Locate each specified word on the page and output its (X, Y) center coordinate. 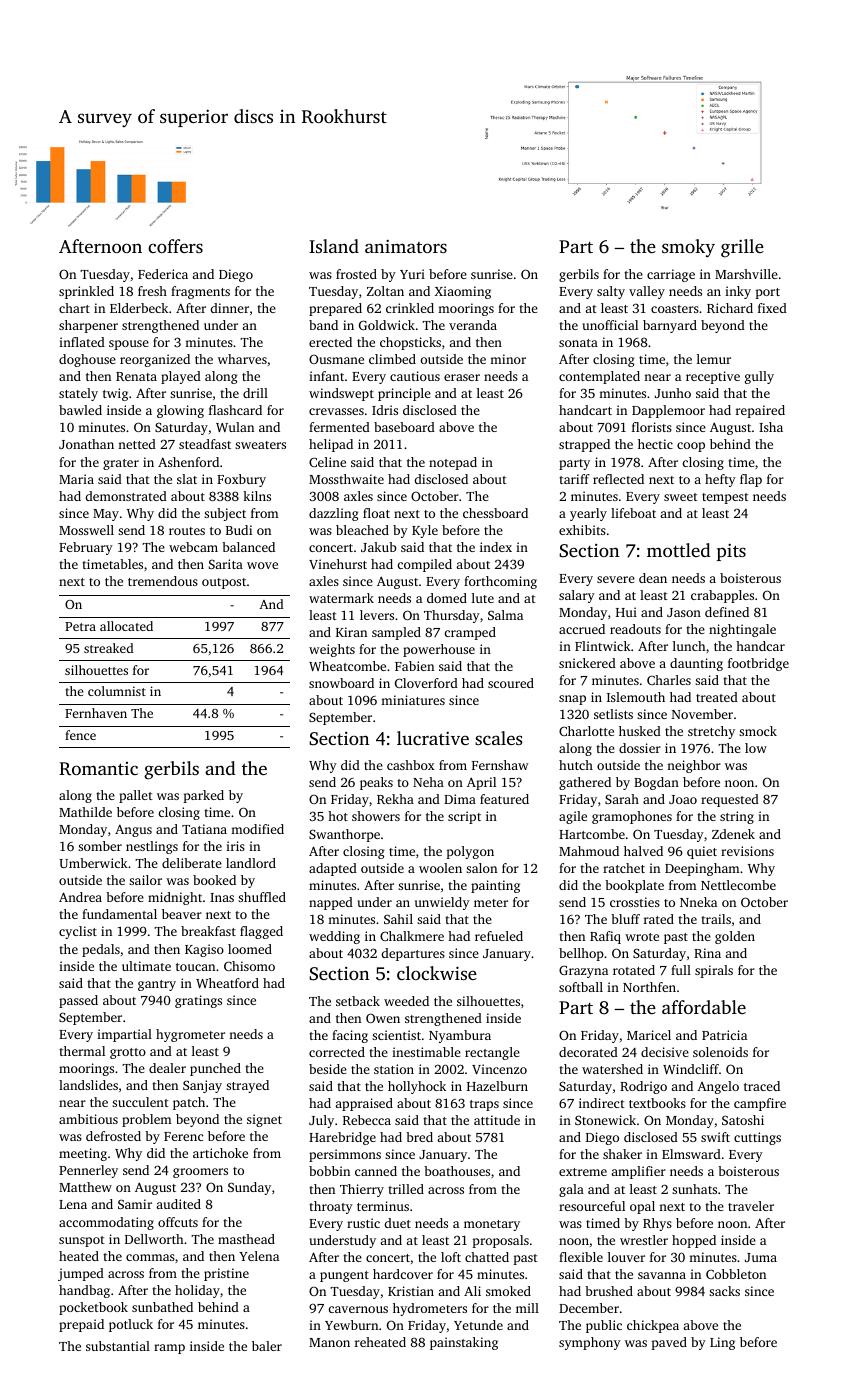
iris (235, 846)
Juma (761, 1257)
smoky (688, 248)
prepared (335, 309)
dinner (230, 308)
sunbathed (162, 1307)
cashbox (411, 765)
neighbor (694, 766)
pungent (344, 1276)
